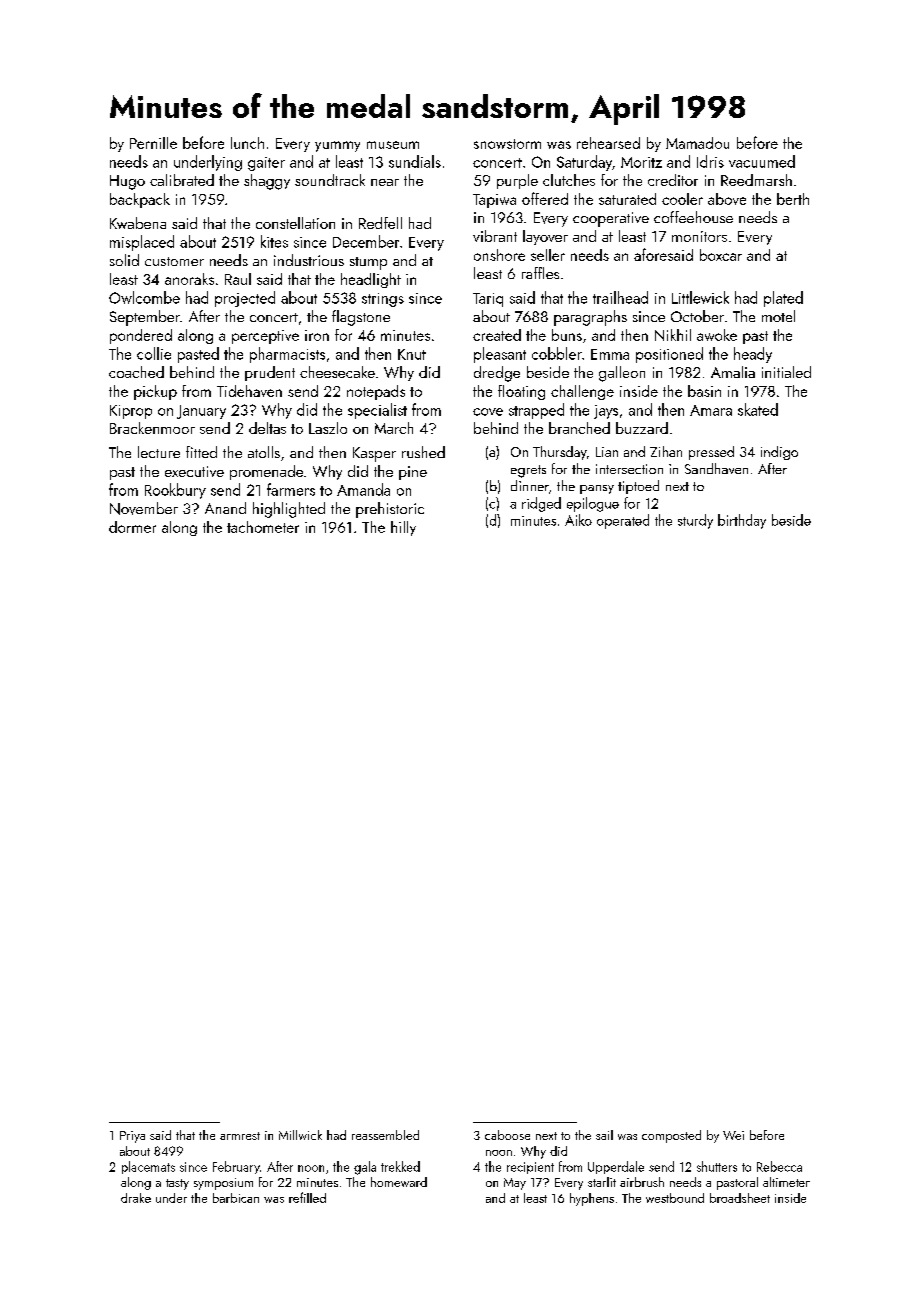 This screenshot has height=1308, width=924. Describe the element at coordinates (786, 372) in the screenshot. I see `initialed` at that location.
